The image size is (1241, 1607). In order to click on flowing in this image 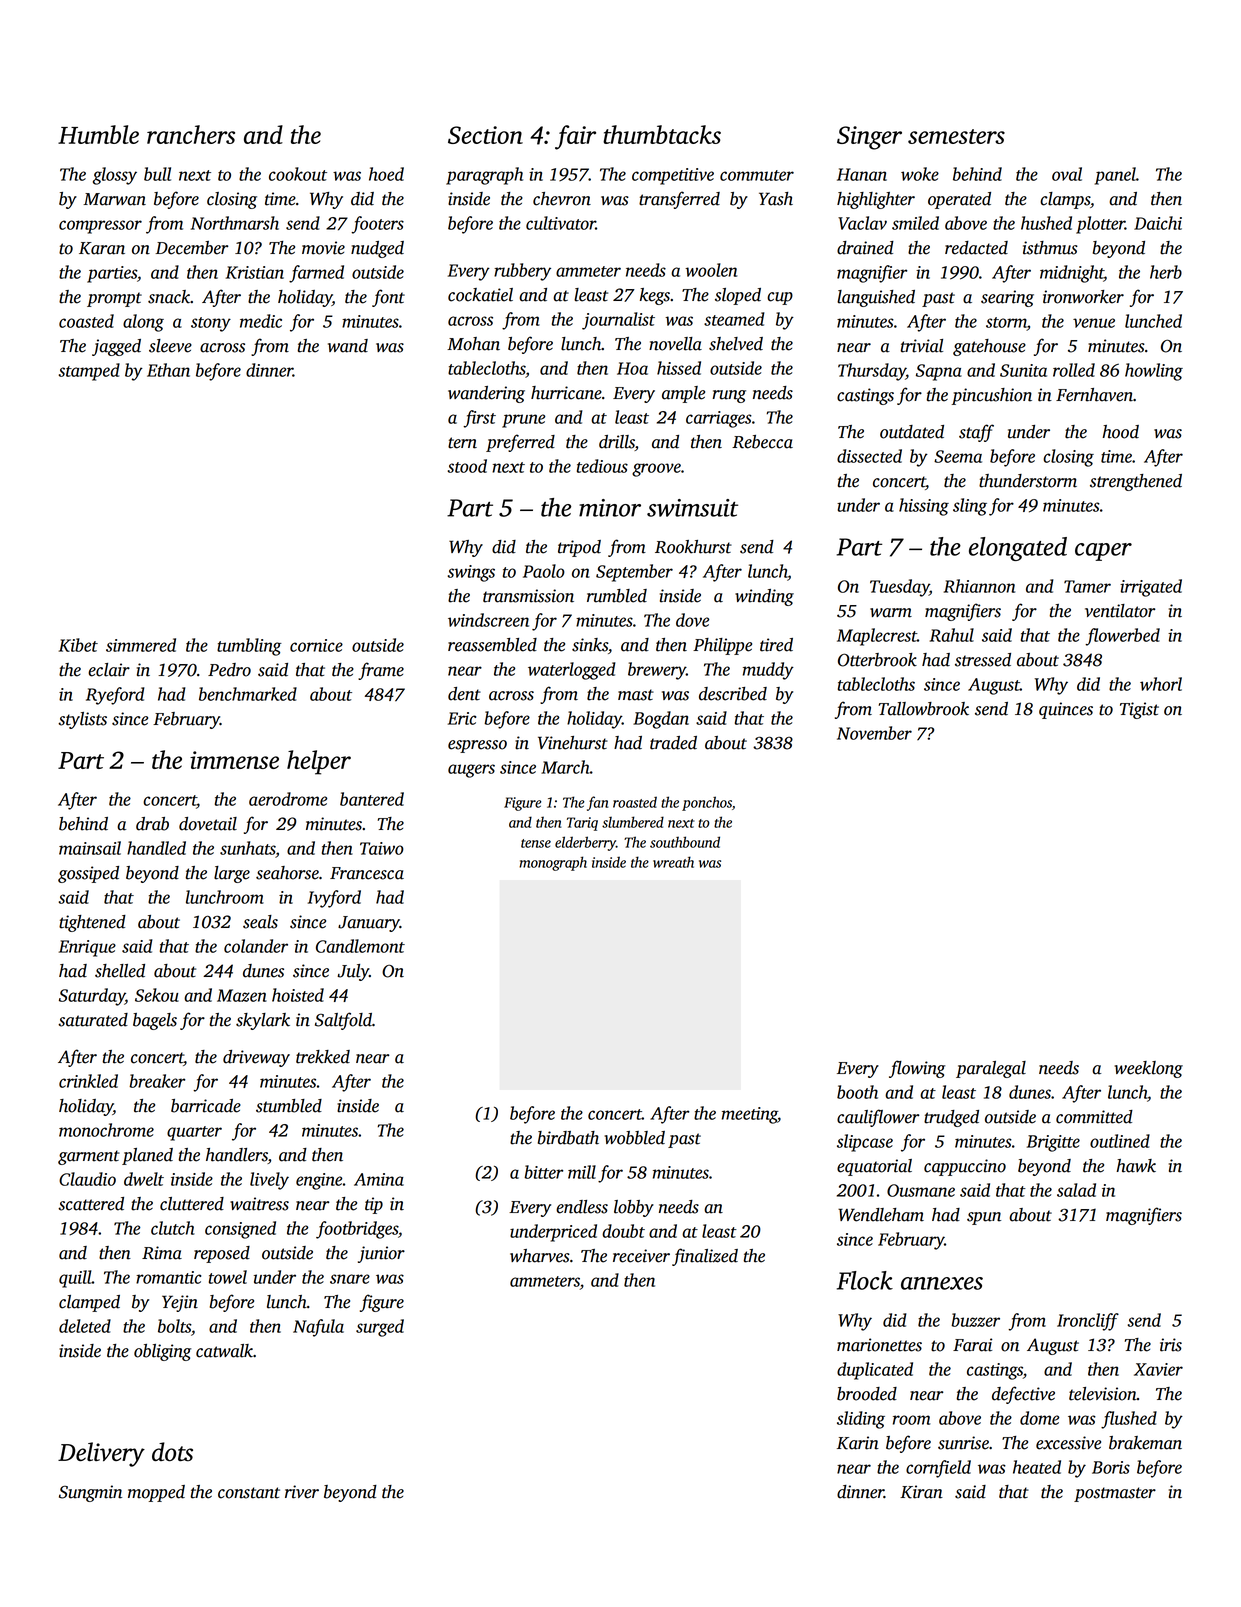, I will do `click(917, 1069)`.
